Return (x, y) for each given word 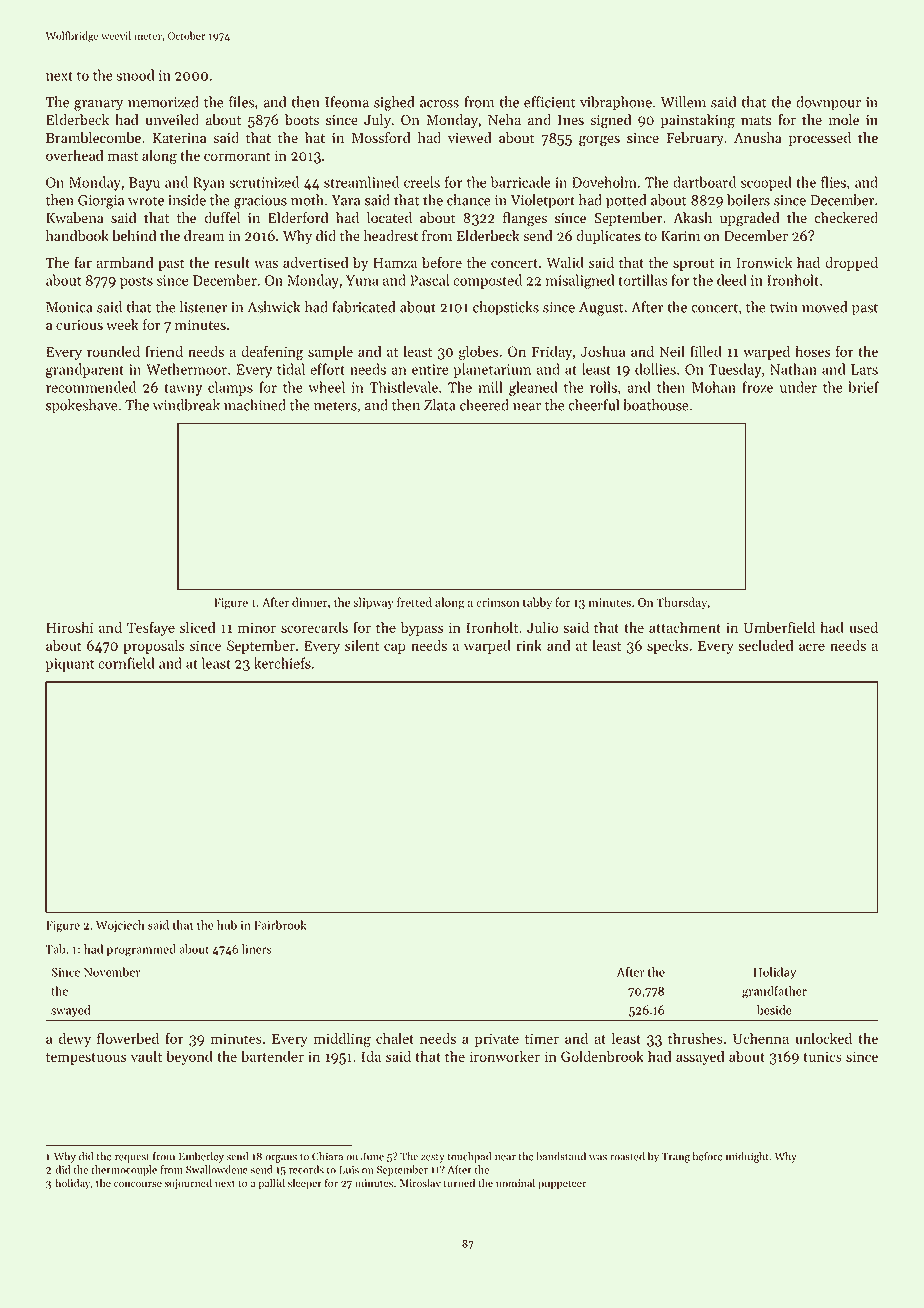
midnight (747, 1157)
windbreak (186, 405)
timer (542, 1038)
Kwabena (75, 218)
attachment (685, 627)
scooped (766, 183)
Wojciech (120, 926)
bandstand (561, 1156)
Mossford (381, 138)
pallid (272, 1184)
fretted (414, 602)
